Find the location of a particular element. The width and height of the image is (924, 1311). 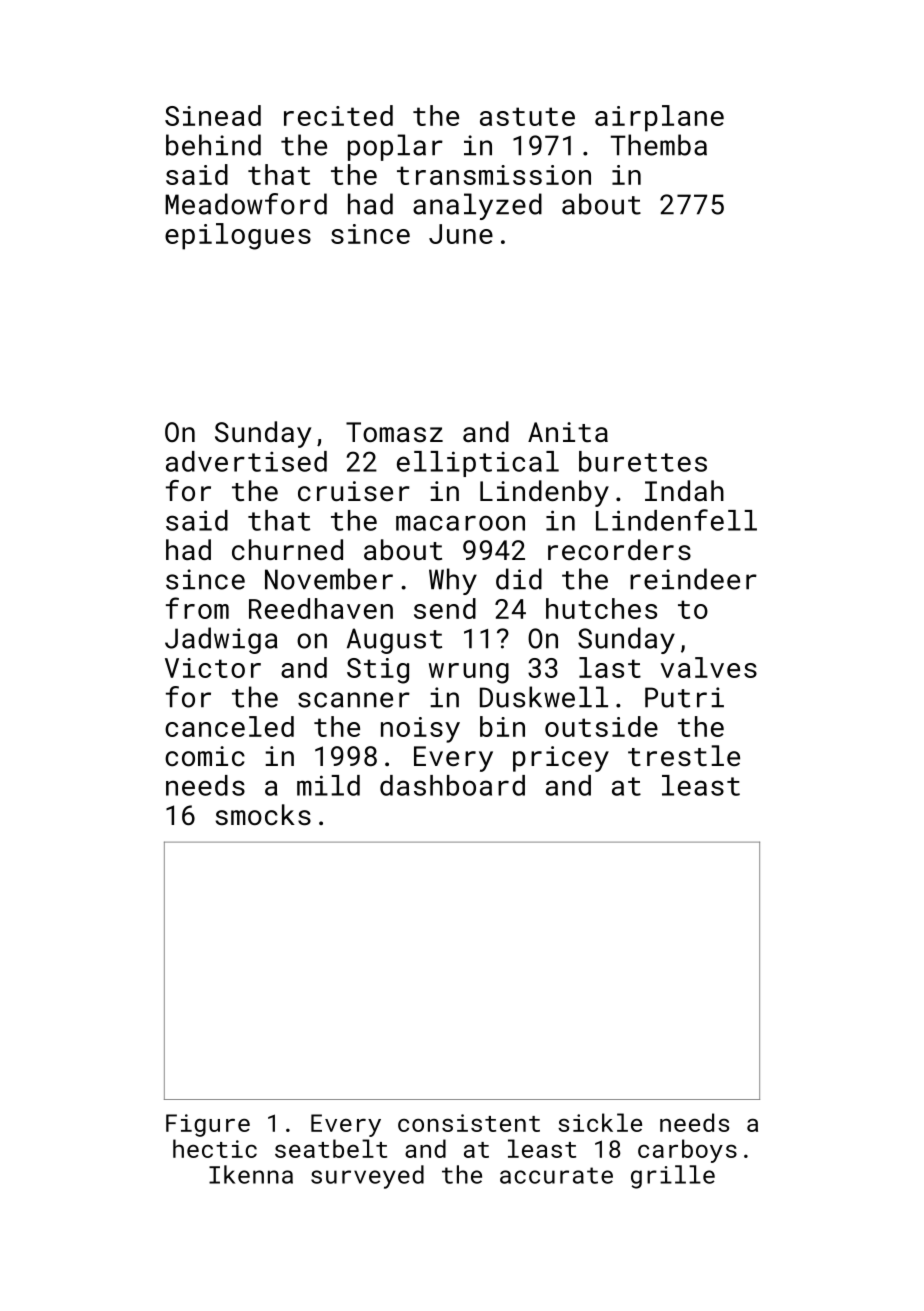

canceled is located at coordinates (229, 726).
